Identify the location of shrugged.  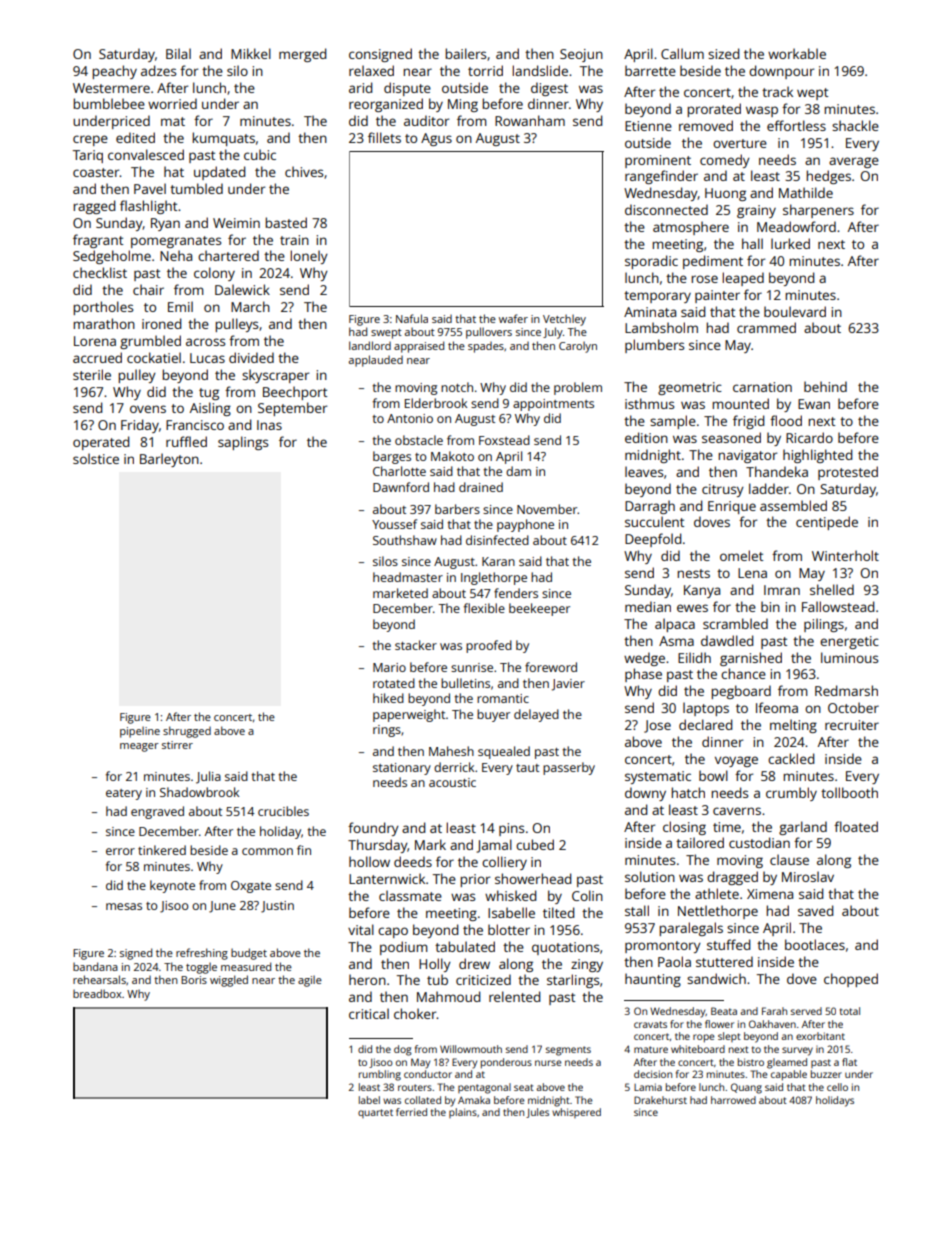
(187, 732).
